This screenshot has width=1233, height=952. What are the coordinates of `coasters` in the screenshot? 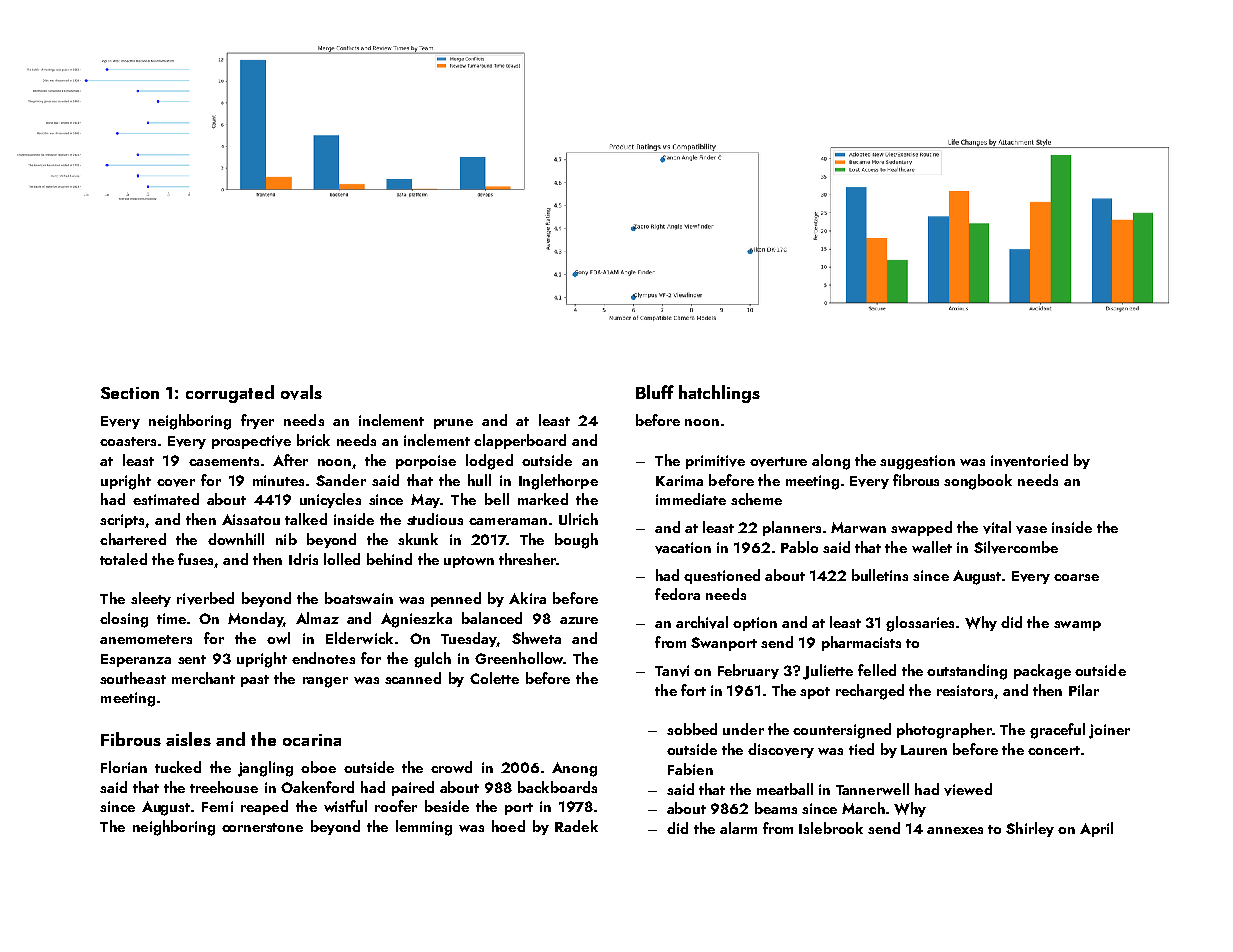 It's located at (128, 441).
